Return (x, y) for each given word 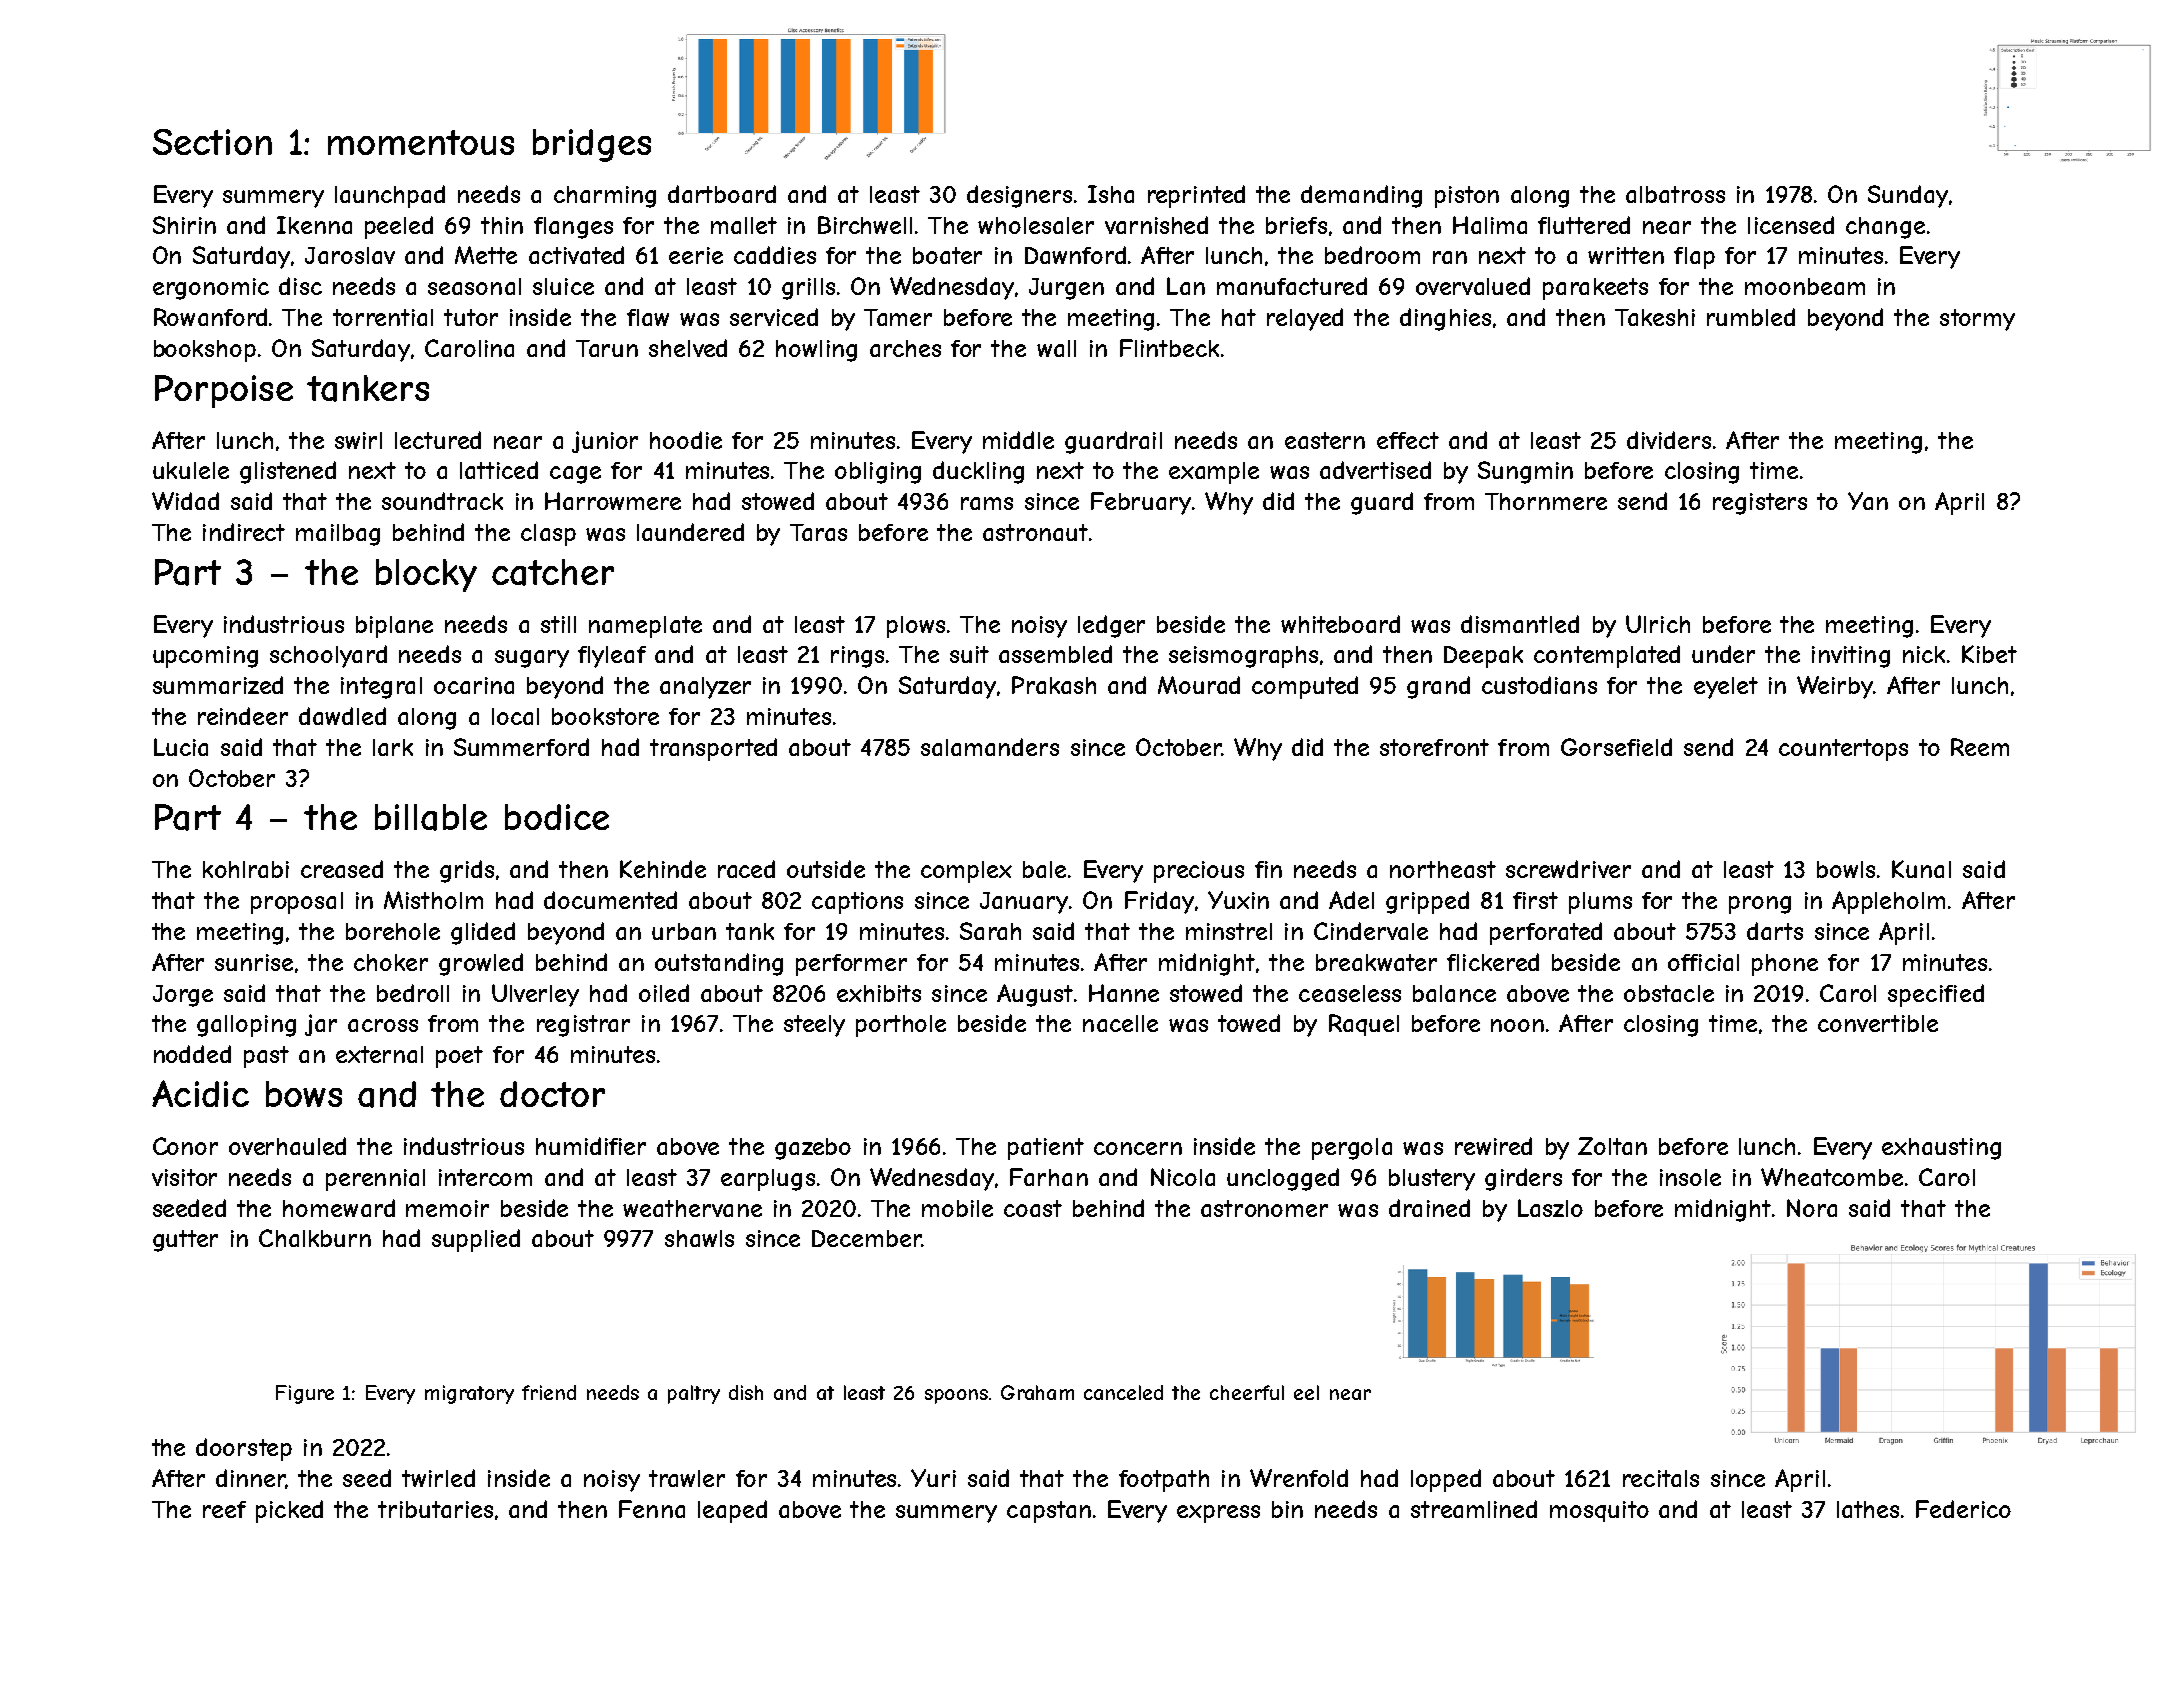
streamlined (1474, 1509)
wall (1056, 348)
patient (1046, 1149)
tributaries (435, 1509)
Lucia (181, 747)
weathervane (692, 1208)
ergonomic (211, 289)
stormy (1977, 320)
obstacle (1669, 993)
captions (857, 903)
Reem (1980, 747)
